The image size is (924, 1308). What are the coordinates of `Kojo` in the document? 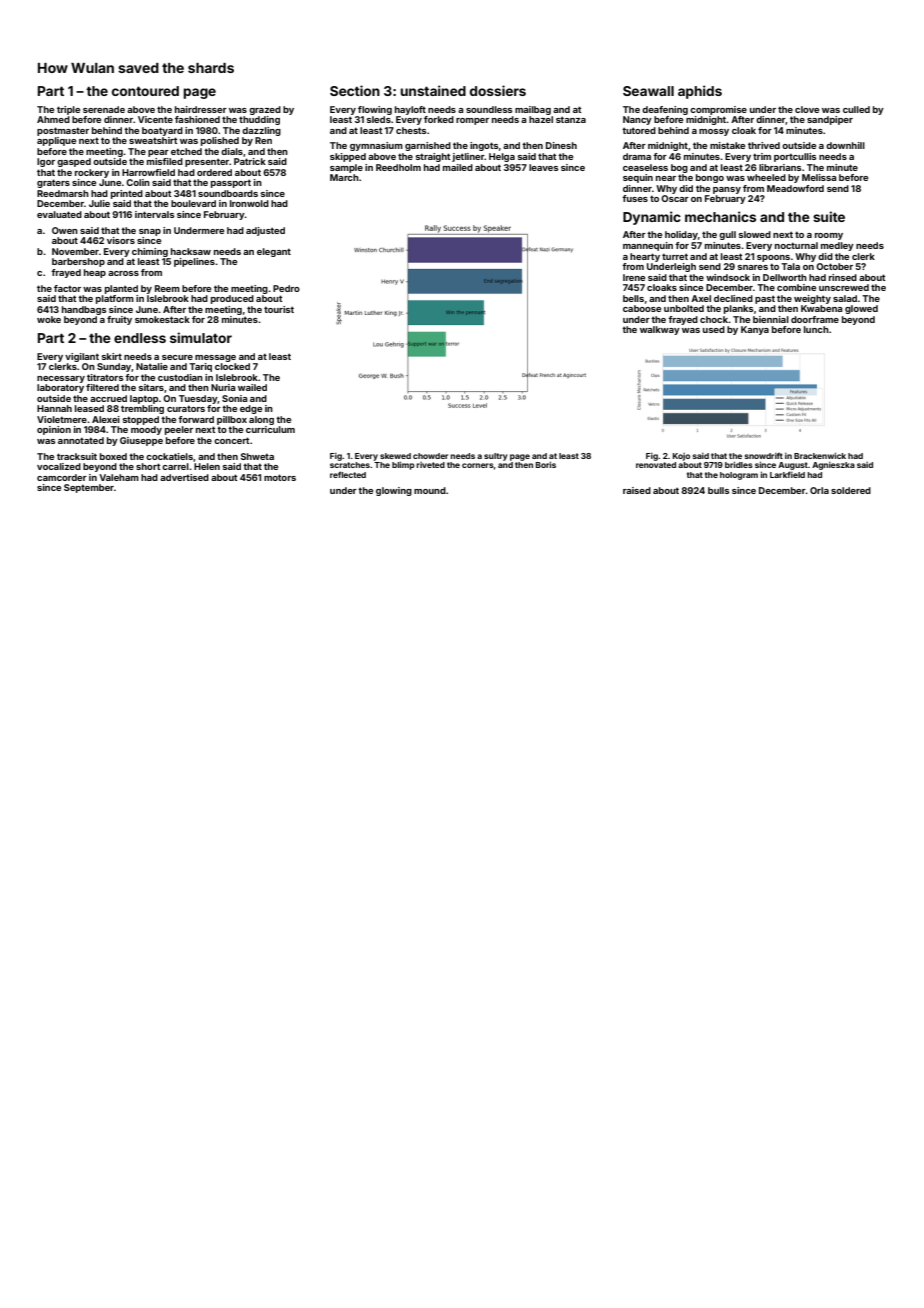 It's located at (681, 457).
